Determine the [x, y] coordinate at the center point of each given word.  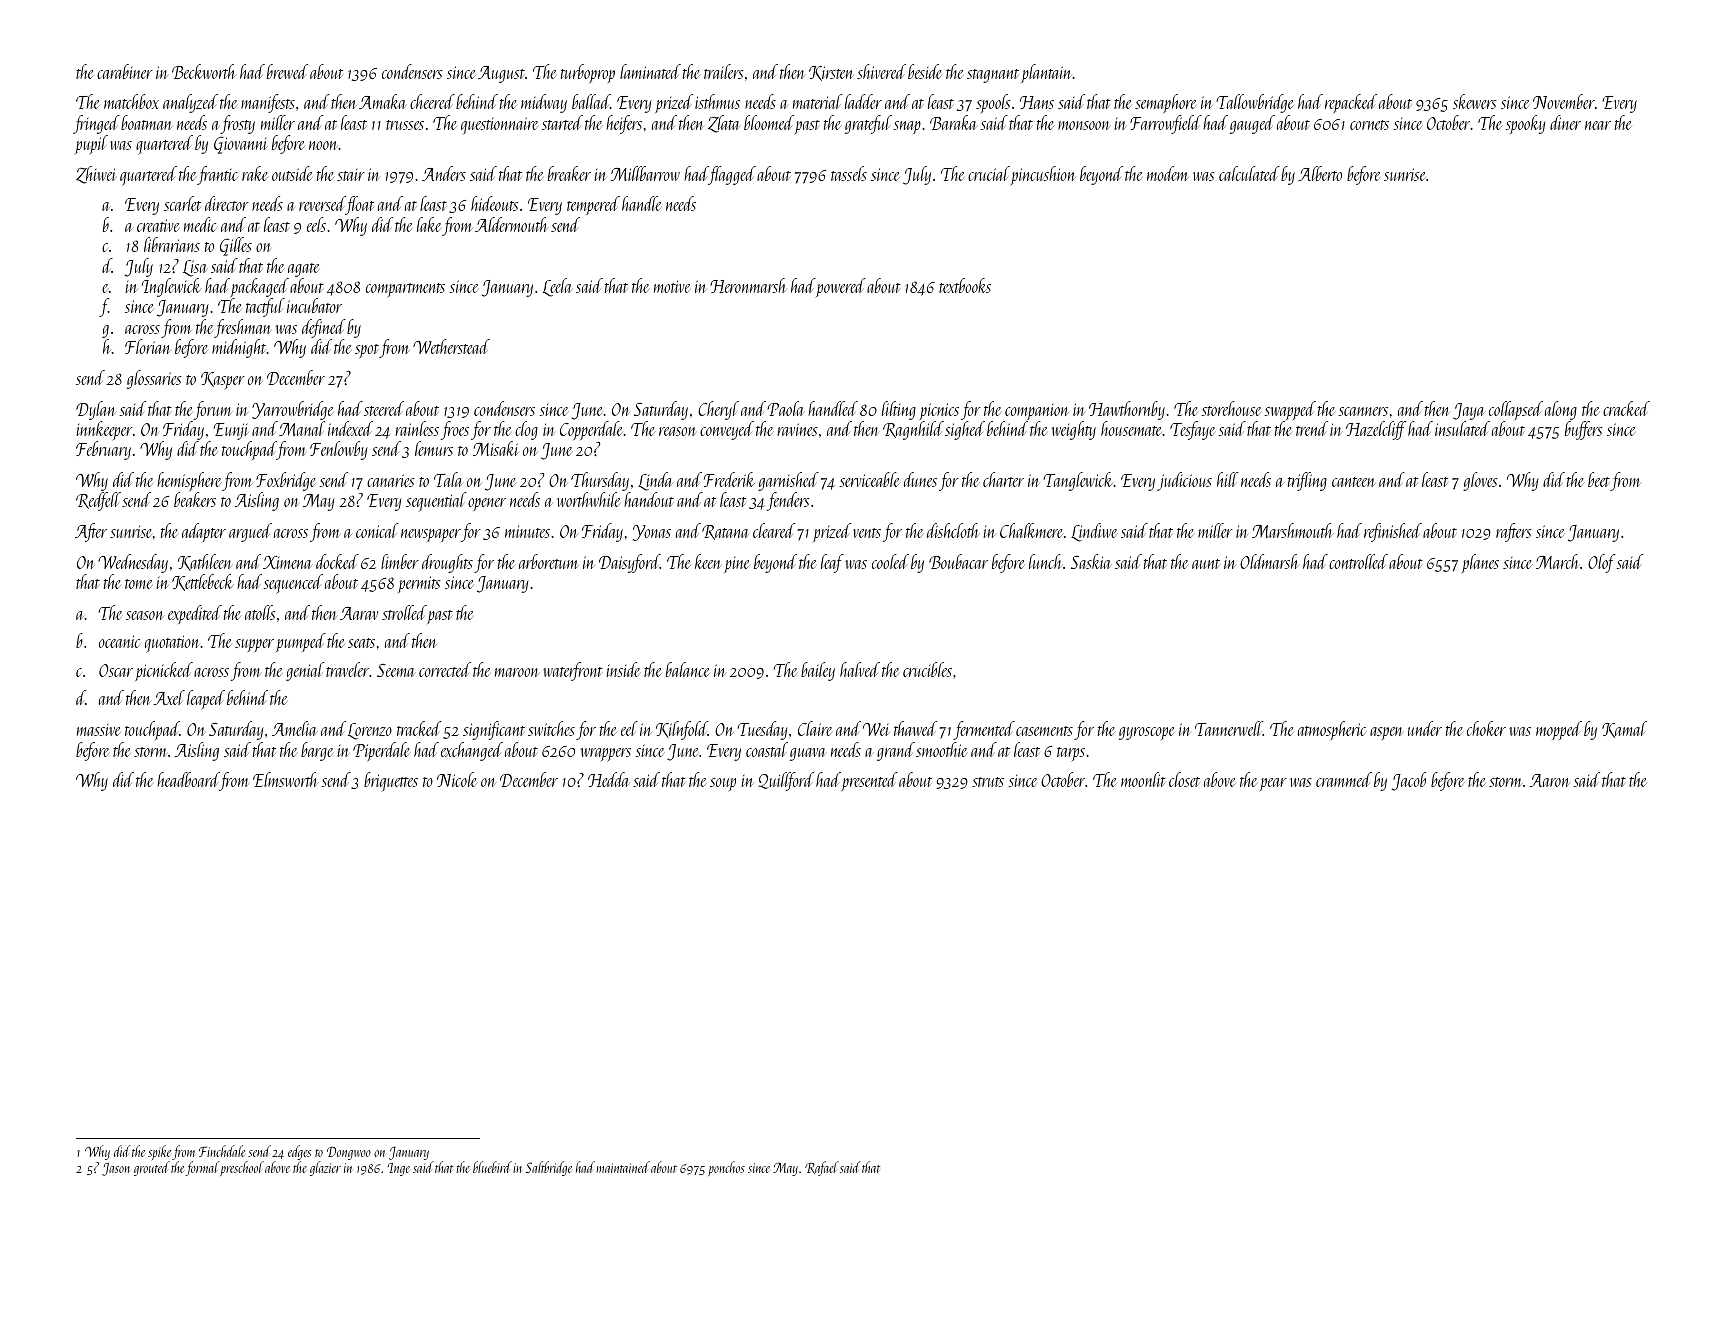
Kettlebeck [203, 582]
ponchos [726, 1168]
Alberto [1320, 173]
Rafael [822, 1168]
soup [723, 784]
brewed [287, 71]
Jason [116, 1169]
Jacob [1409, 781]
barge [317, 751]
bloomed [769, 122]
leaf [832, 563]
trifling [1307, 481]
